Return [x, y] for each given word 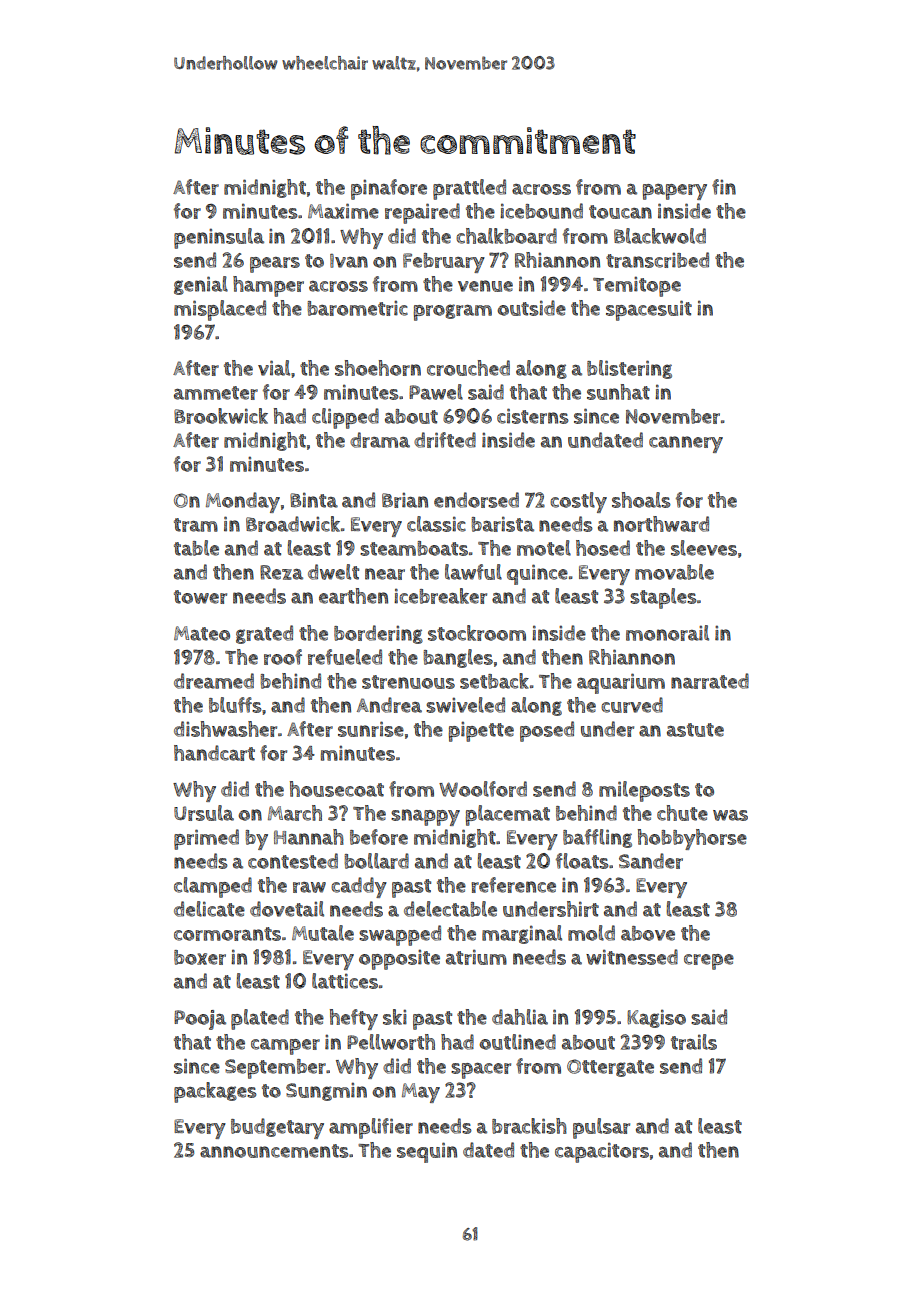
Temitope [637, 286]
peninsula [219, 238]
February [444, 263]
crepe [709, 962]
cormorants [227, 934]
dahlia [520, 1017]
